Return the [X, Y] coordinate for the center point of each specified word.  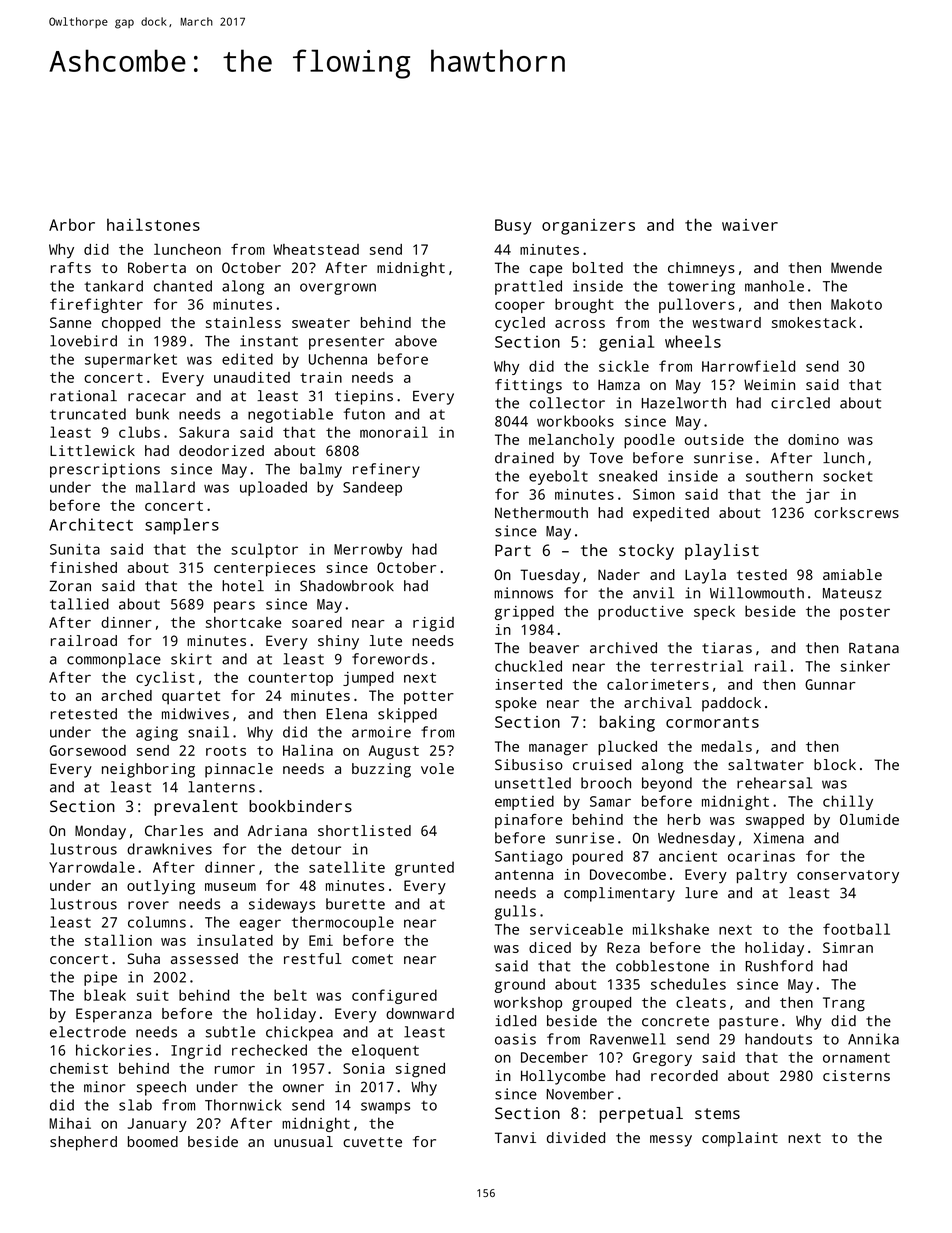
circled [800, 403]
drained [524, 458]
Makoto [856, 304]
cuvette [372, 1142]
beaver [554, 648]
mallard [165, 487]
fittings [528, 386]
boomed [153, 1141]
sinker [865, 666]
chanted [183, 286]
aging [157, 733]
